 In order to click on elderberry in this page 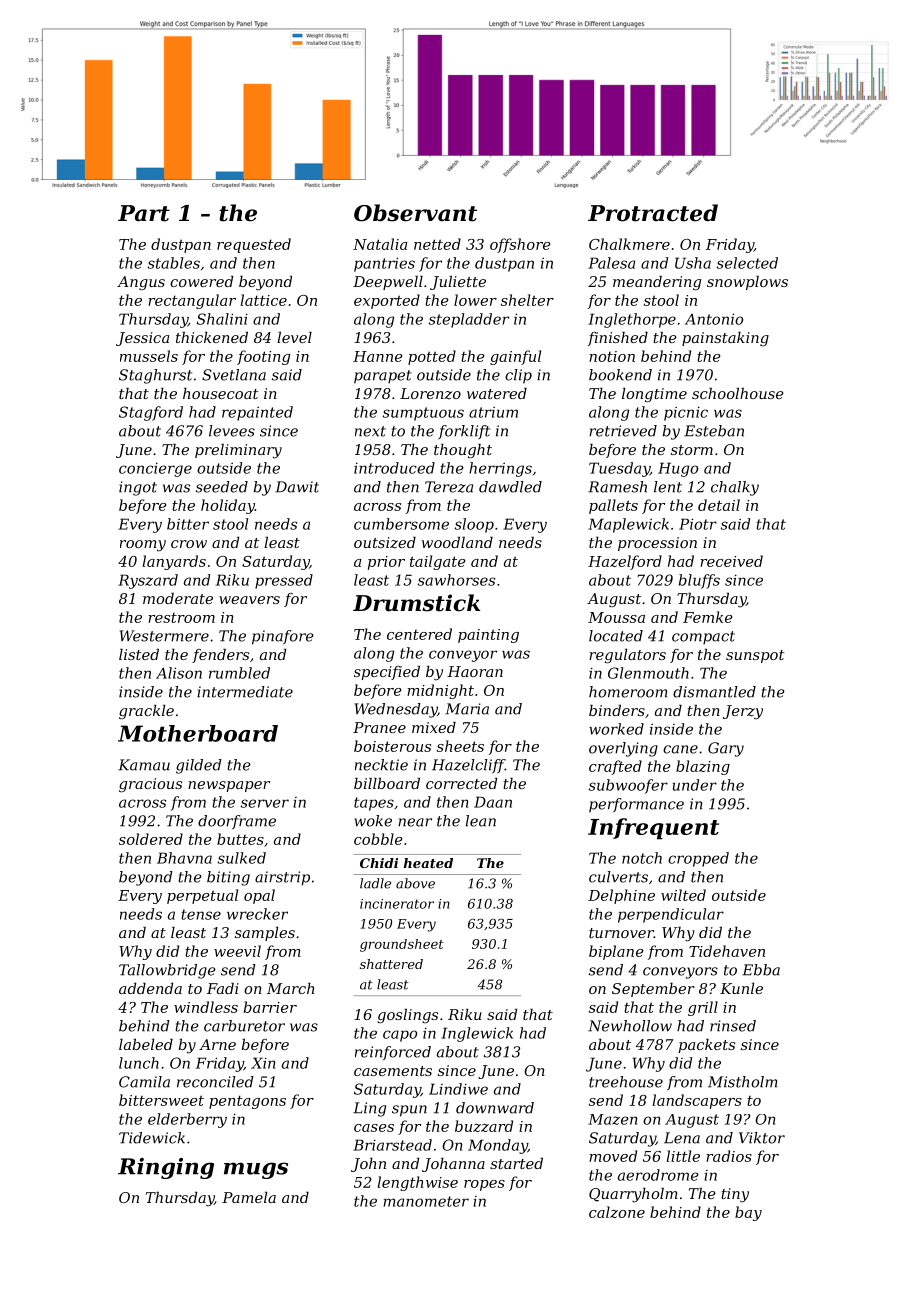, I will do `click(187, 1120)`.
